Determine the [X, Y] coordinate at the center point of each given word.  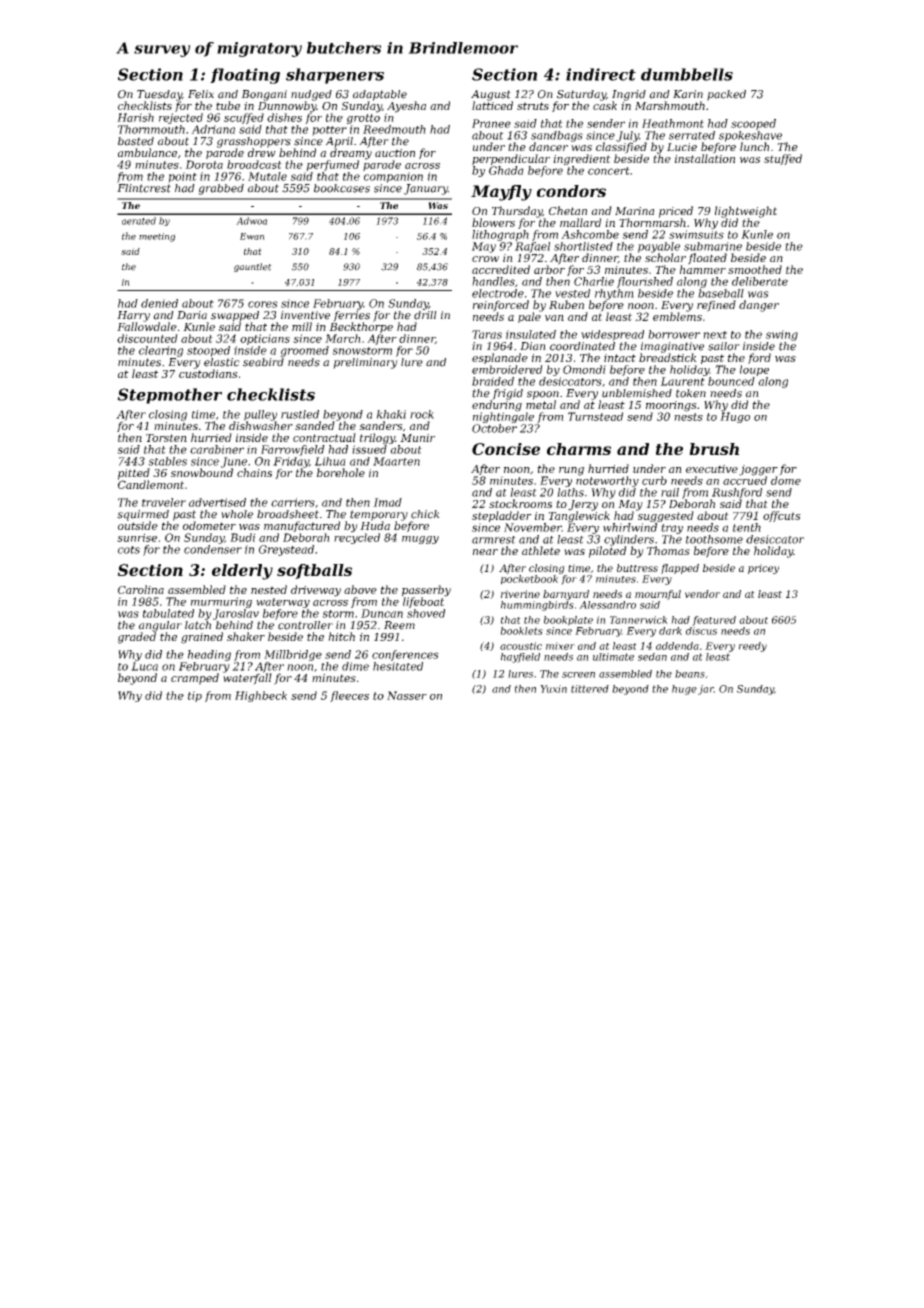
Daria [192, 315]
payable [659, 247]
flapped [680, 569]
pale [529, 317]
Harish [135, 117]
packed [726, 95]
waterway [283, 603]
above [360, 589]
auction [395, 153]
